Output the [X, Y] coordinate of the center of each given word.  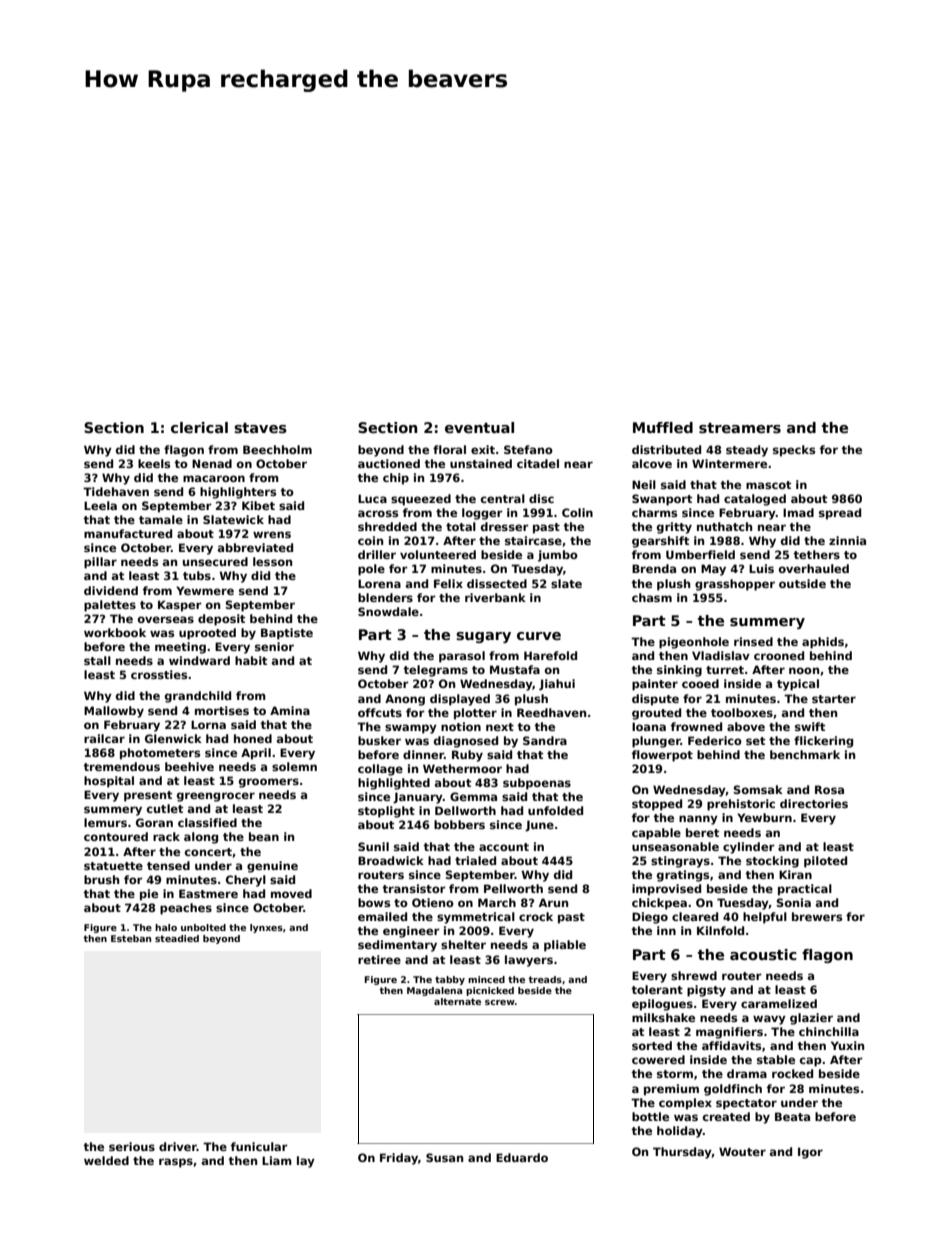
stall [97, 660]
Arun [553, 902]
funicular [259, 1146]
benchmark [805, 754]
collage [380, 770]
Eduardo [522, 1157]
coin [370, 540]
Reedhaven [551, 712]
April [256, 754]
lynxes [266, 928]
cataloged [755, 500]
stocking [772, 862]
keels [154, 463]
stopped [657, 805]
